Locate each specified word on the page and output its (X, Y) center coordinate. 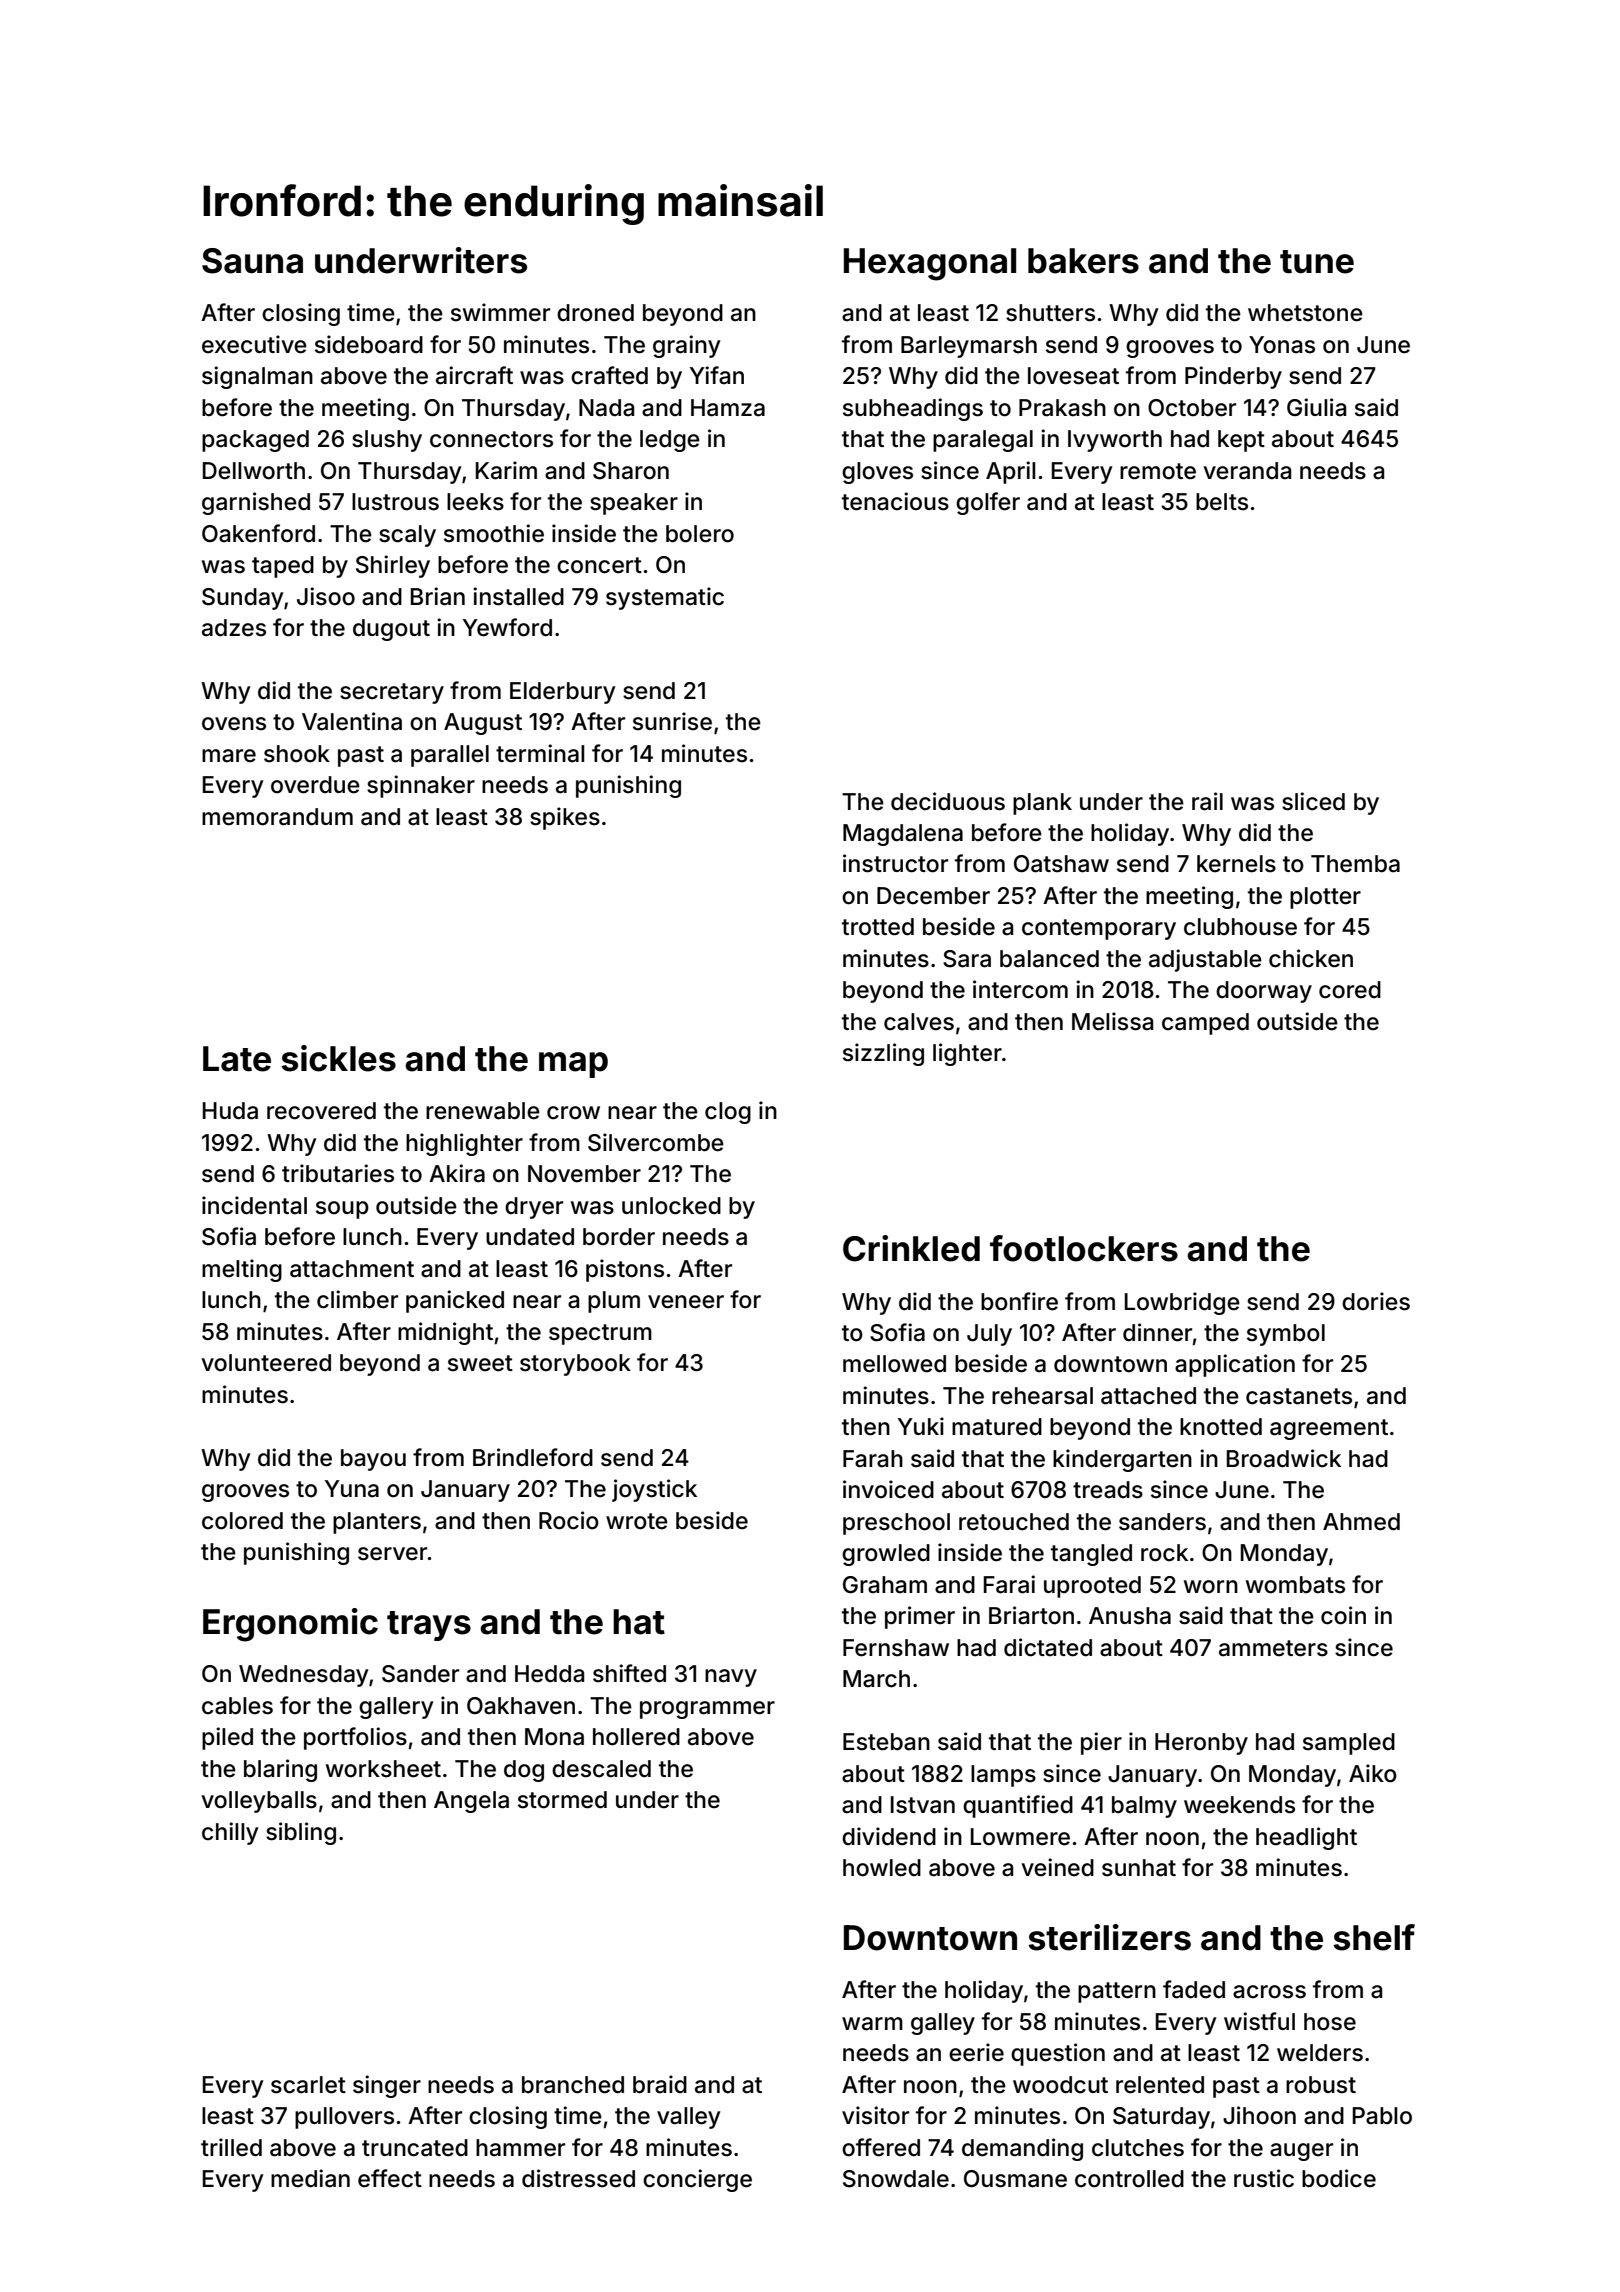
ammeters (1273, 1648)
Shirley (393, 566)
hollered (636, 1737)
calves (919, 1022)
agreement (1329, 1429)
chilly (230, 1833)
